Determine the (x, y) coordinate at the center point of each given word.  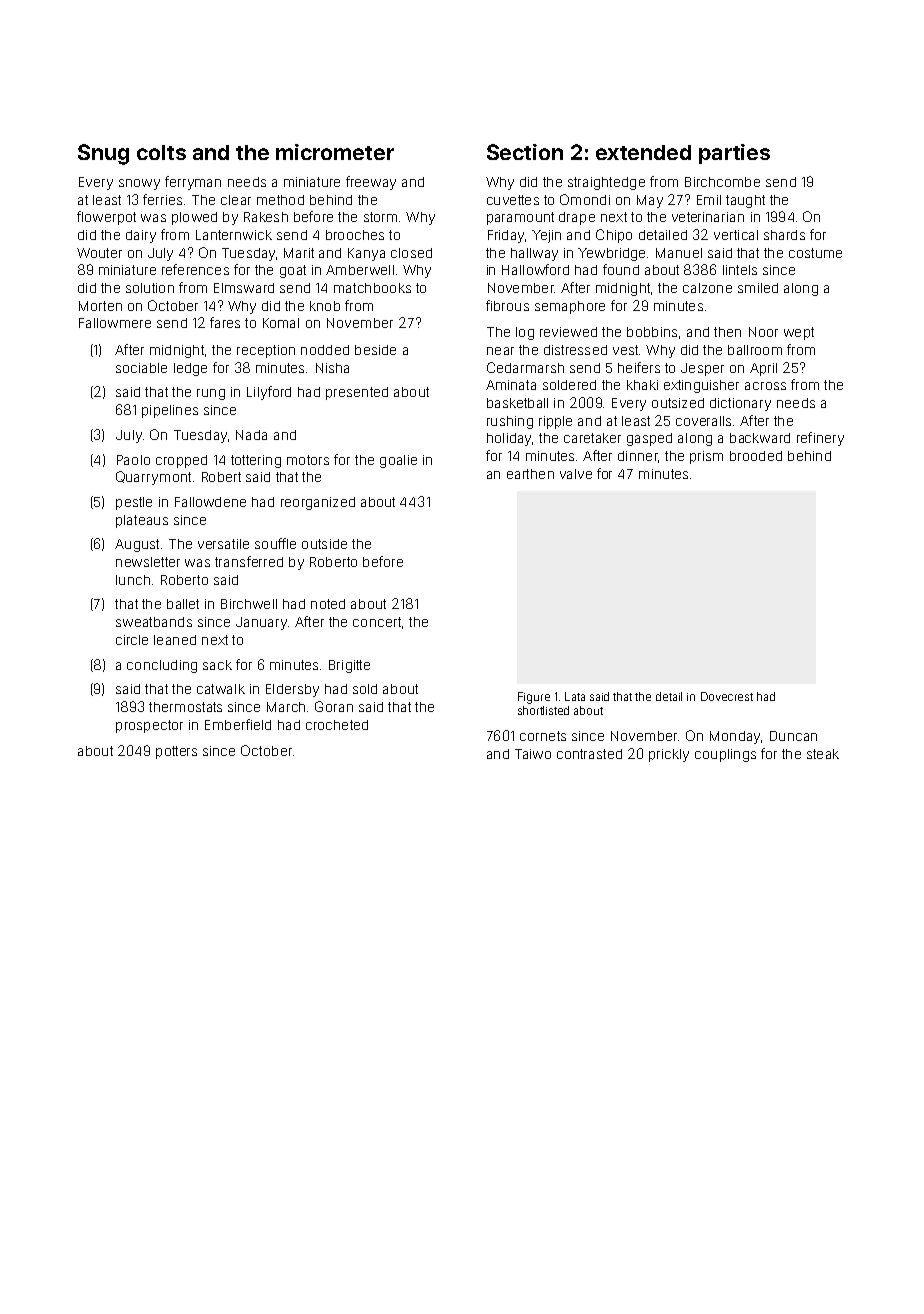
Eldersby (292, 690)
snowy (139, 184)
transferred (249, 561)
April (763, 369)
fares (225, 322)
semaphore (570, 307)
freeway (371, 183)
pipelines (170, 411)
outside (324, 544)
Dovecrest (727, 696)
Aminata (511, 385)
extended (643, 152)
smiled (758, 288)
